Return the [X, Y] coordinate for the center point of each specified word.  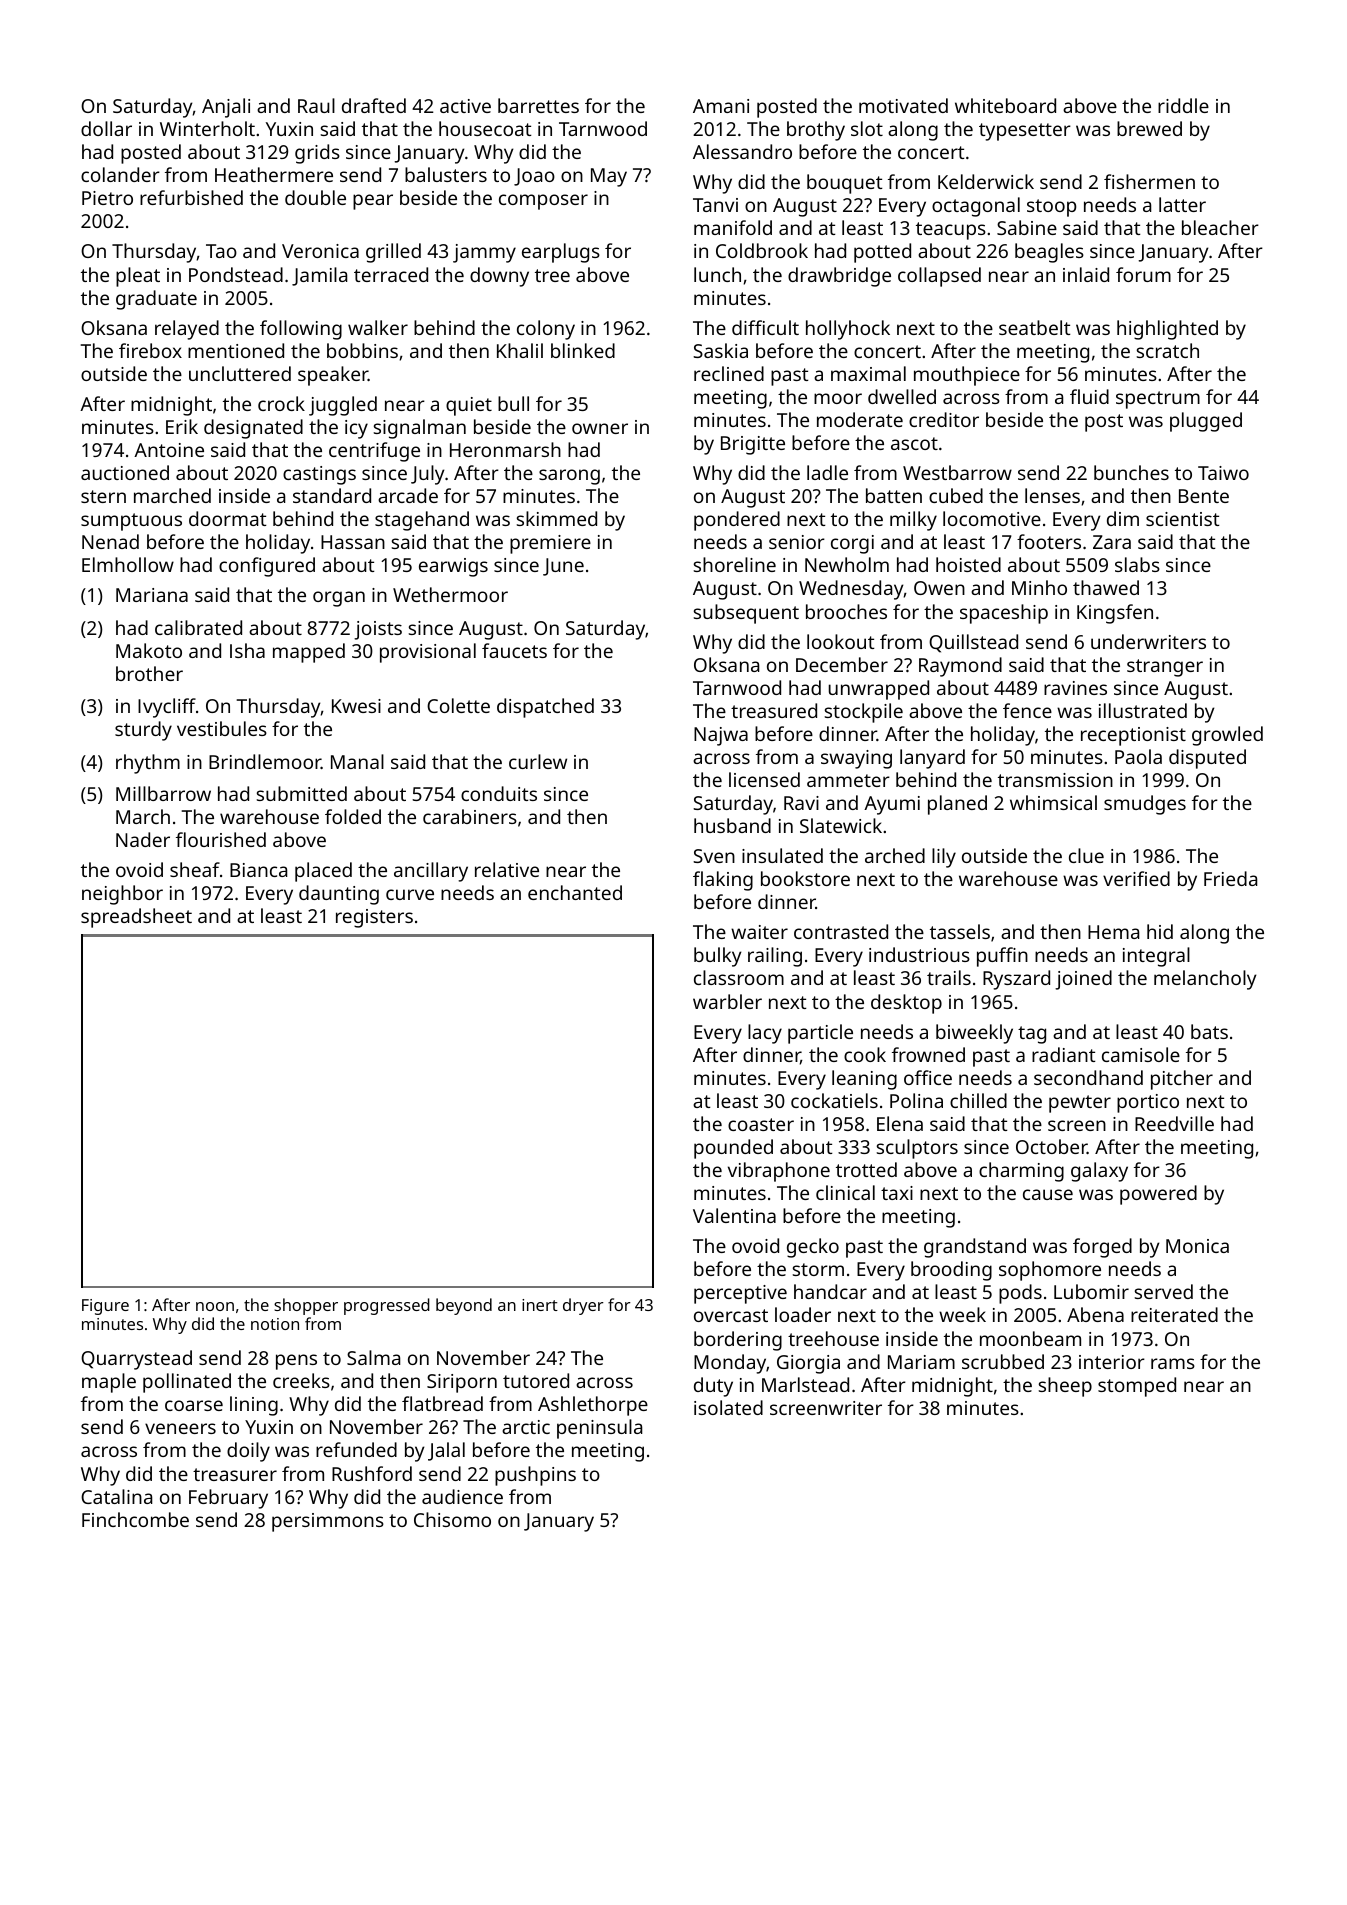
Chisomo [452, 1519]
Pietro [107, 198]
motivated [903, 105]
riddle [1183, 105]
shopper [306, 1306]
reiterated [1174, 1314]
